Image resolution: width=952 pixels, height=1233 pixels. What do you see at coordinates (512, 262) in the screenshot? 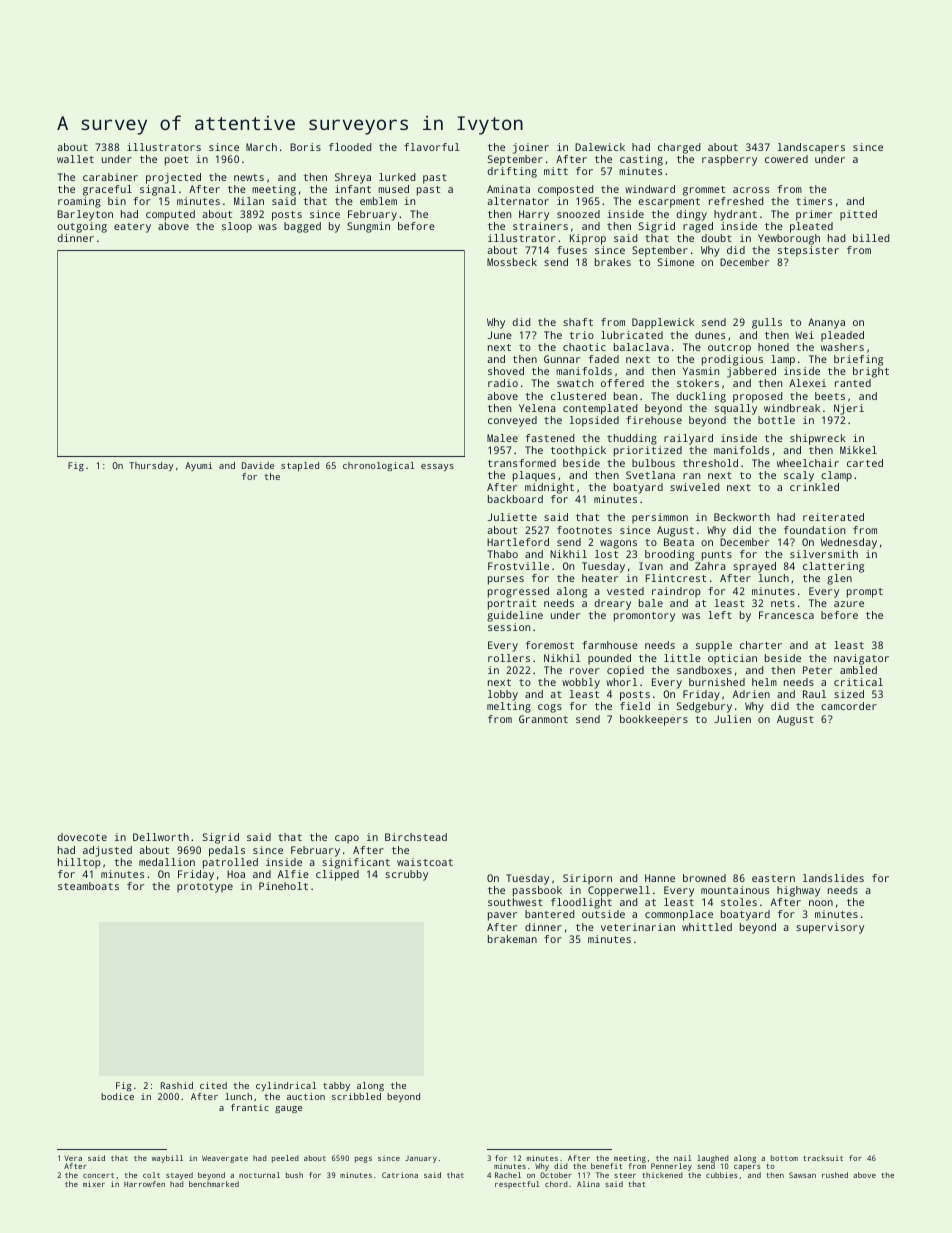
I see `Mossbeck` at bounding box center [512, 262].
